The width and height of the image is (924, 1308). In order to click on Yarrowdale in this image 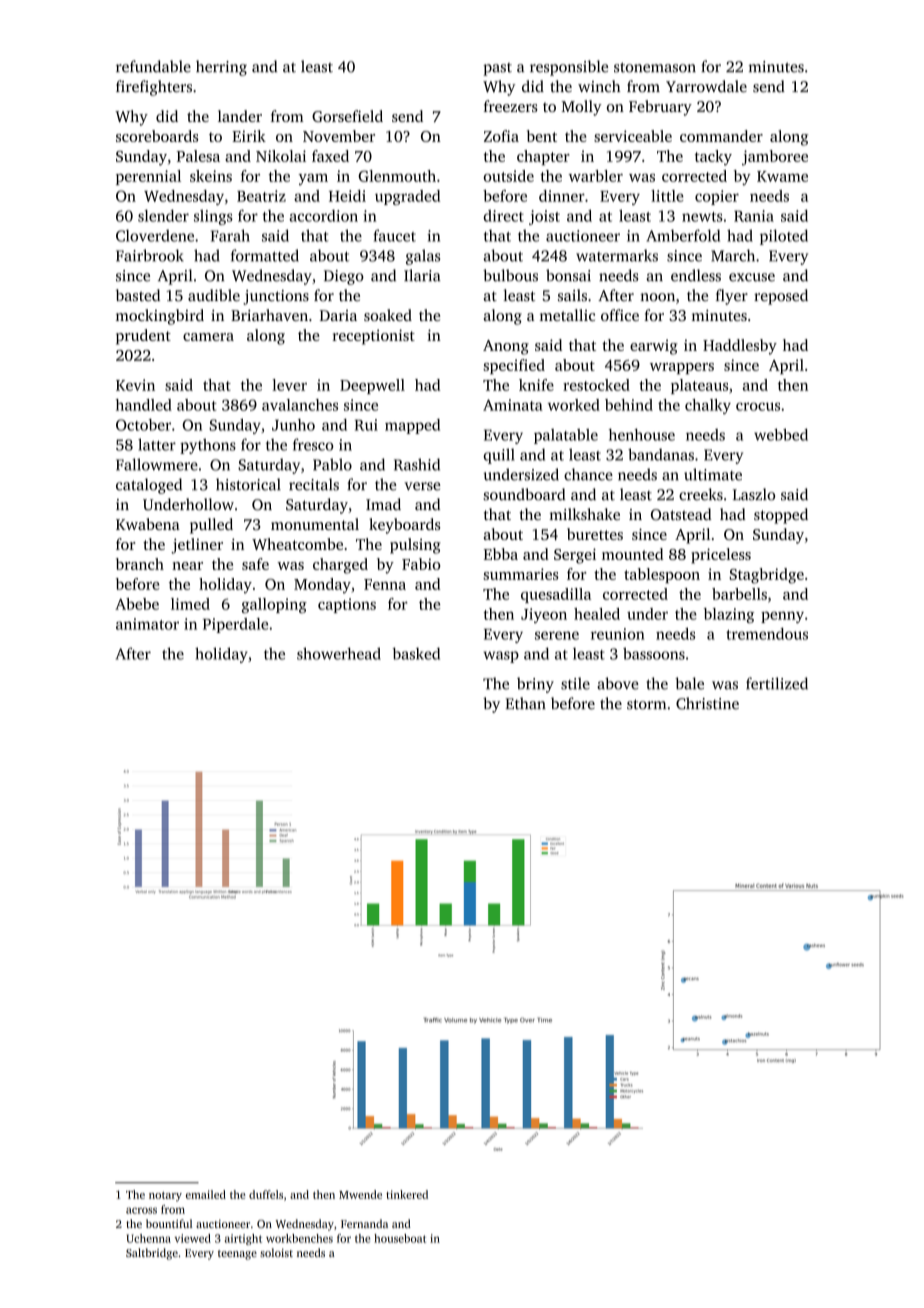, I will do `click(706, 86)`.
